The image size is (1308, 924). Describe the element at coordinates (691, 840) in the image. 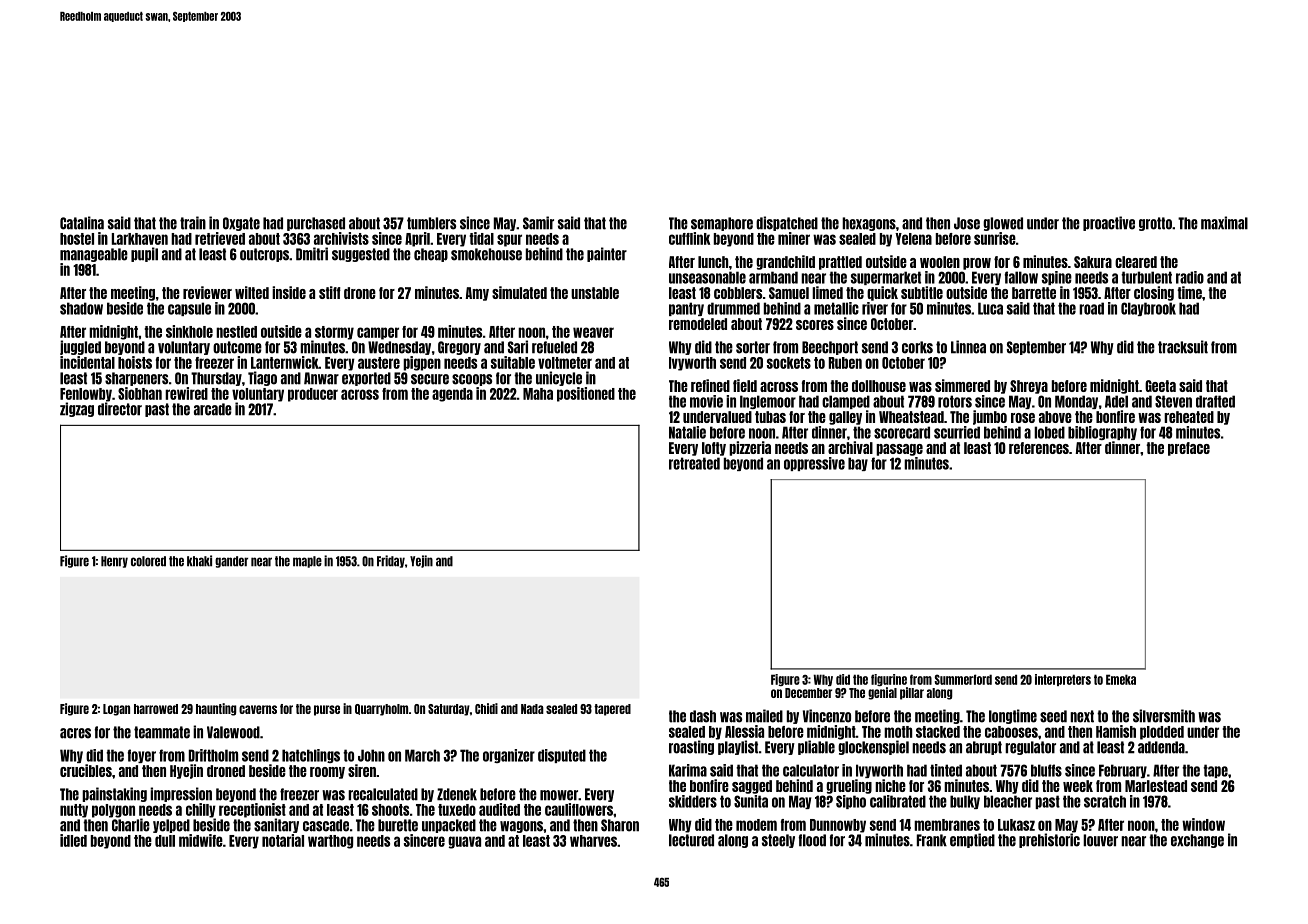

I see `lectured` at that location.
